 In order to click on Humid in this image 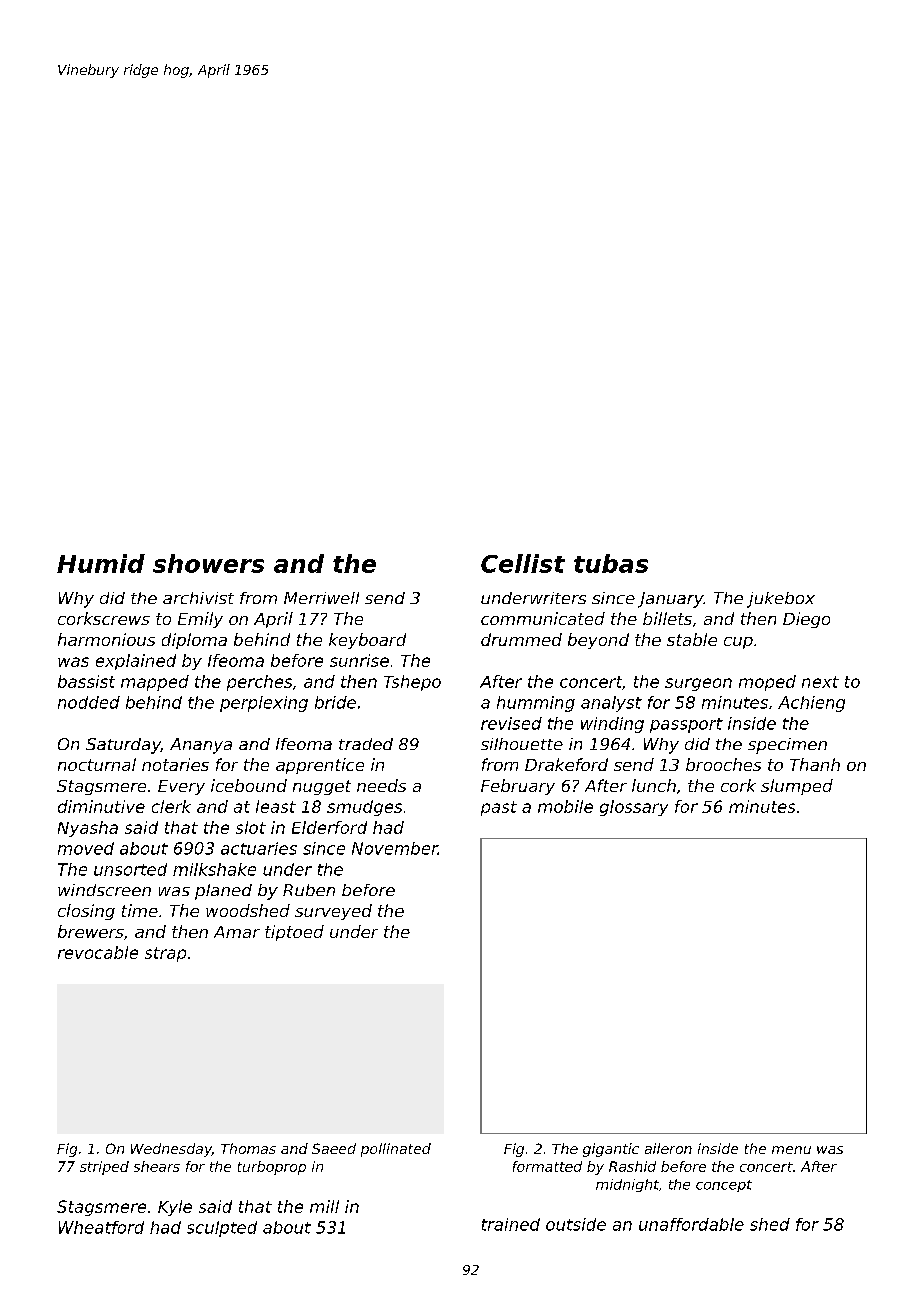, I will do `click(101, 563)`.
